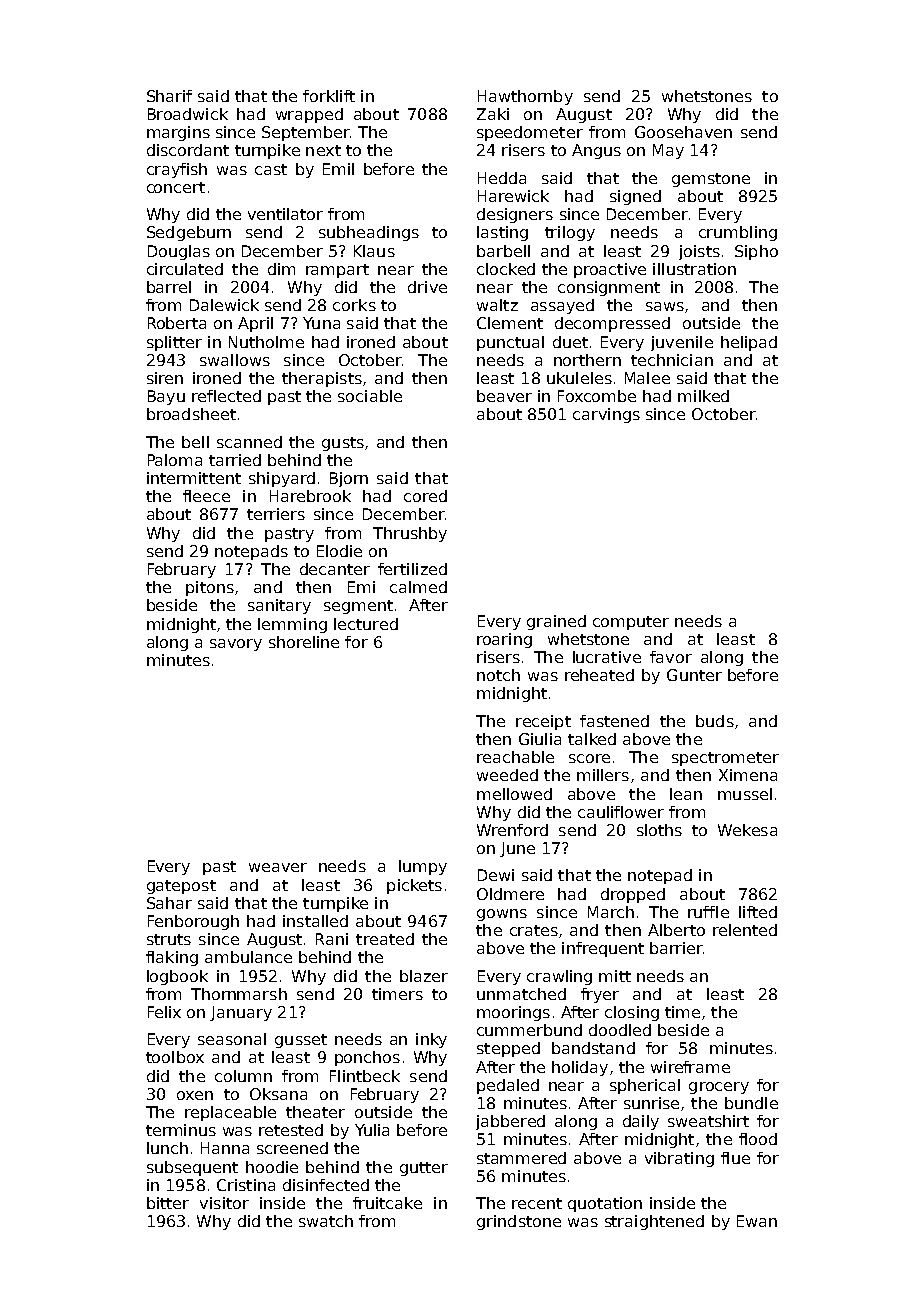 The width and height of the screenshot is (924, 1311). I want to click on fruitcake, so click(387, 1203).
